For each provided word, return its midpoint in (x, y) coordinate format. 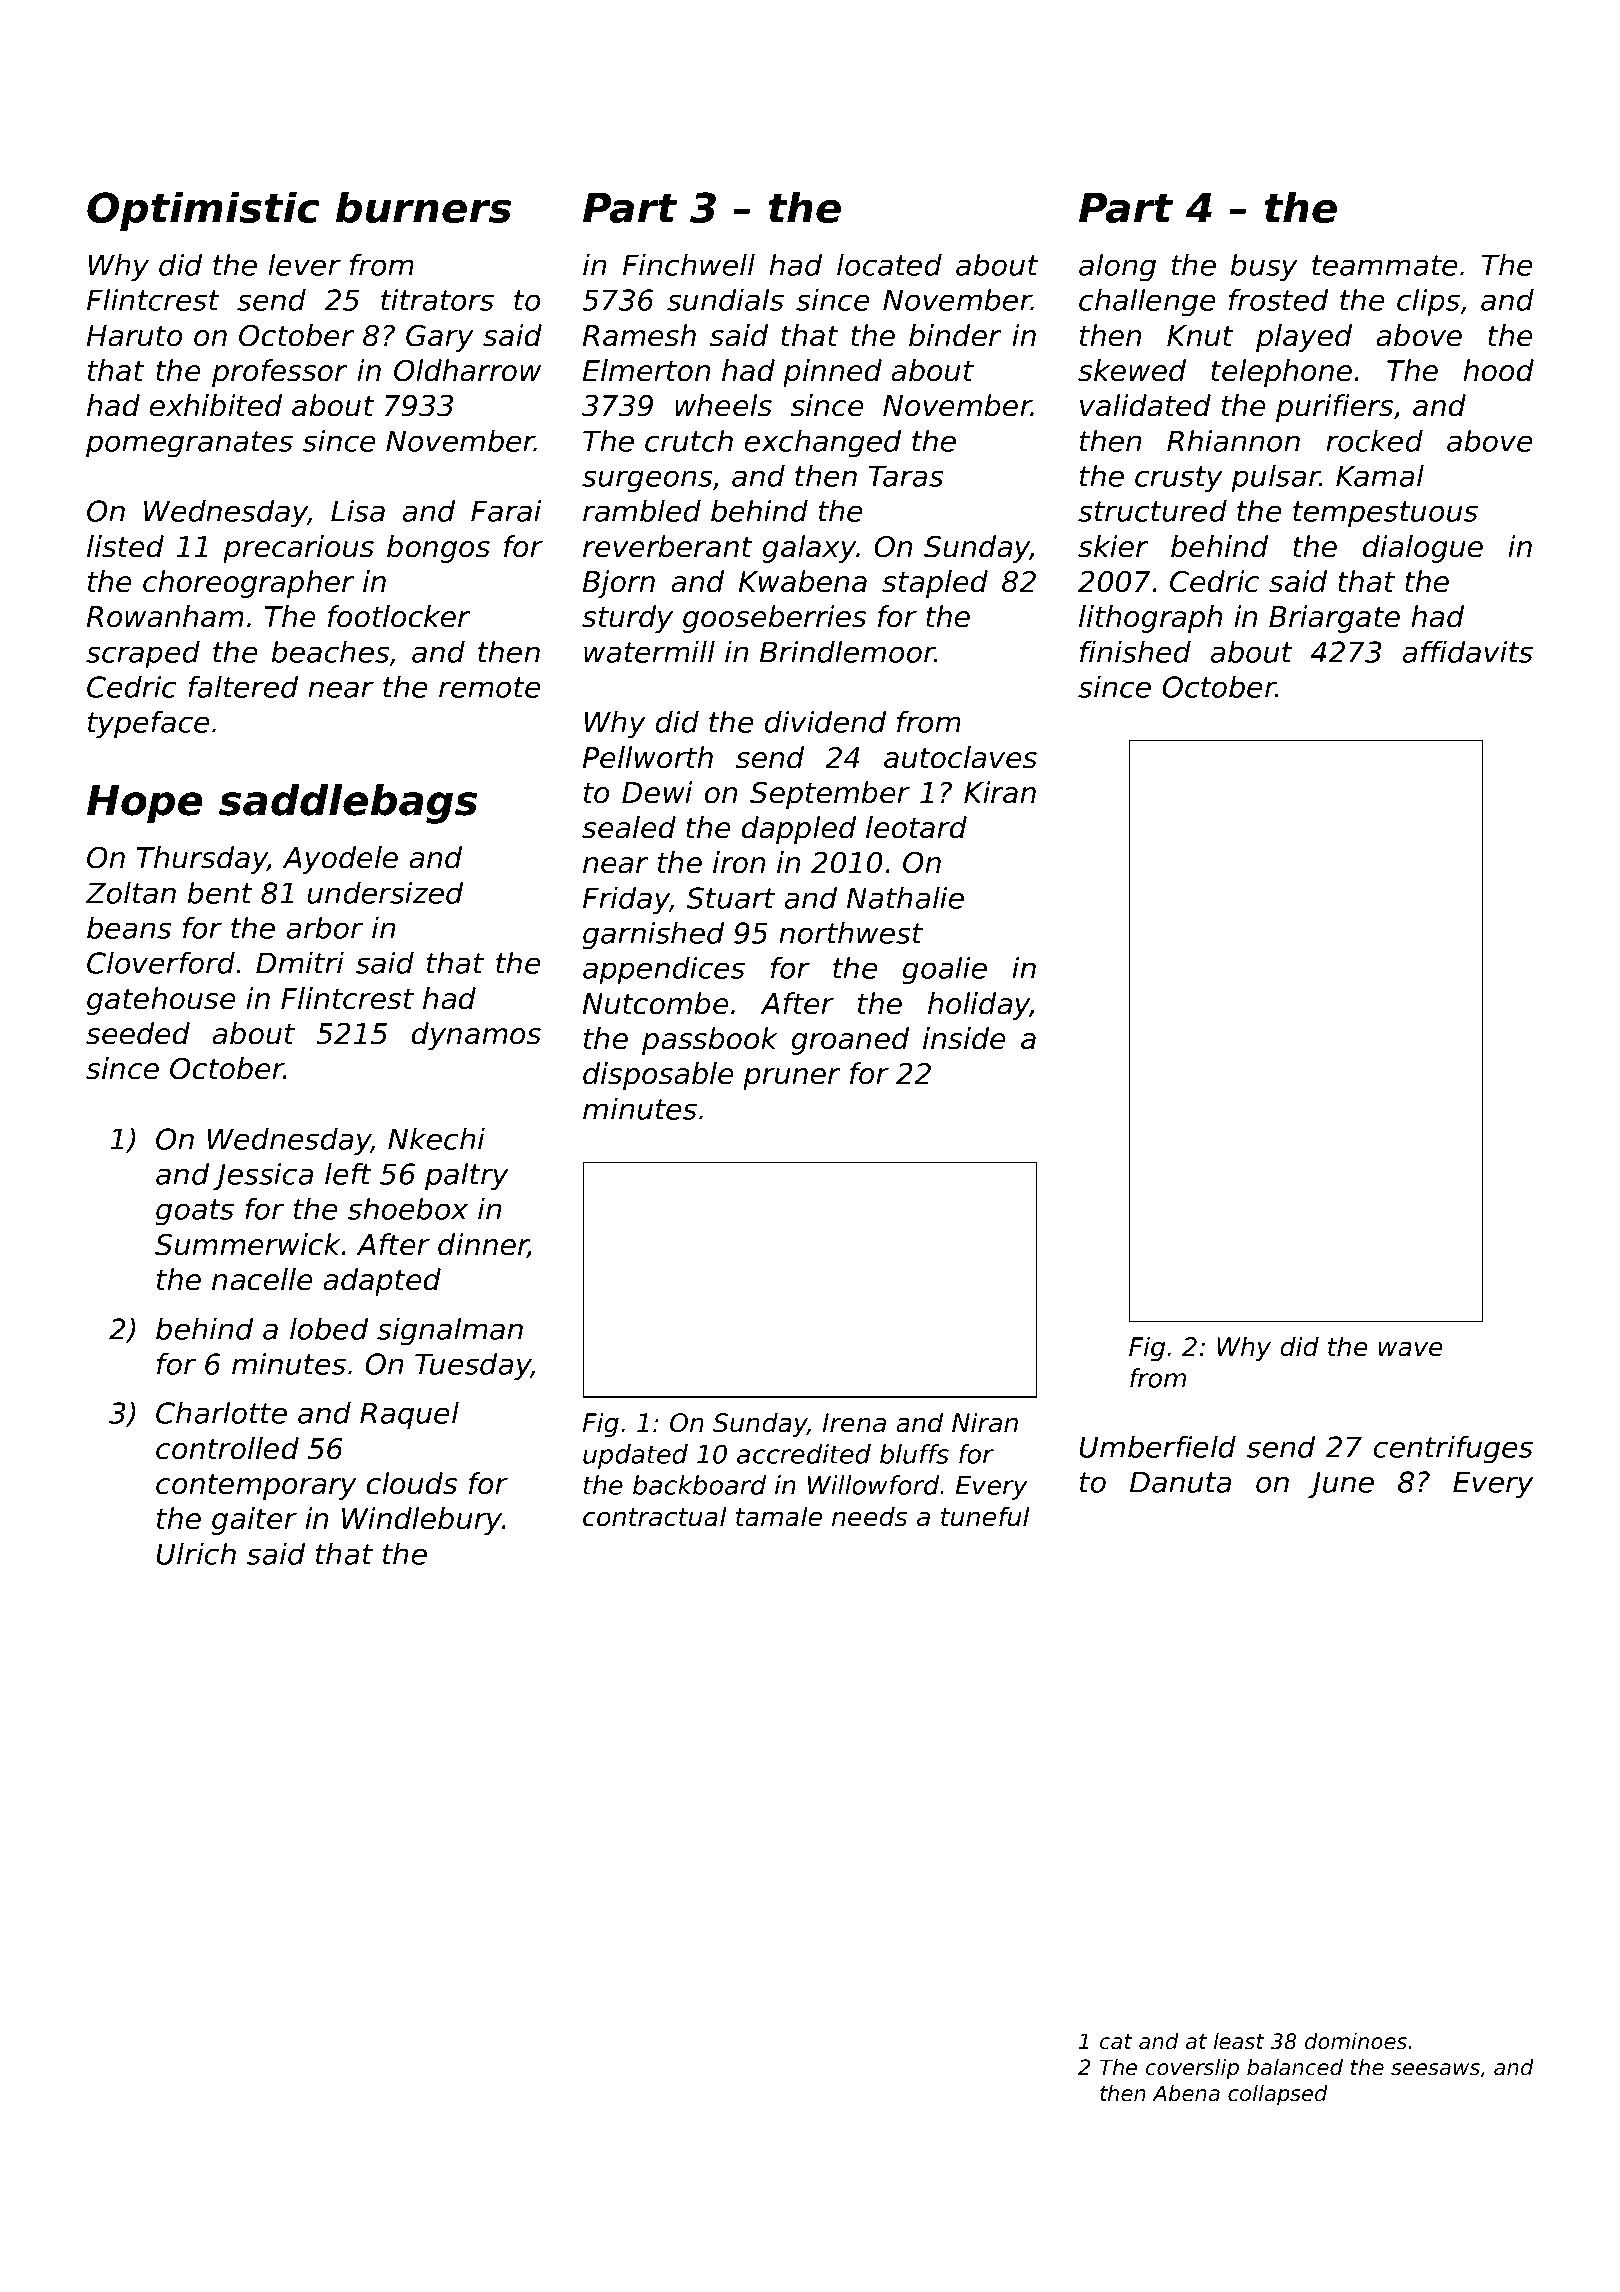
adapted (382, 1282)
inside (964, 1038)
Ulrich (196, 1554)
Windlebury (422, 1521)
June (1341, 1484)
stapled (935, 584)
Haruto (134, 336)
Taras (906, 476)
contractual (655, 1516)
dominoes (1356, 2041)
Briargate (1334, 619)
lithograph (1150, 619)
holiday (979, 1006)
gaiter (254, 1521)
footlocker (399, 616)
